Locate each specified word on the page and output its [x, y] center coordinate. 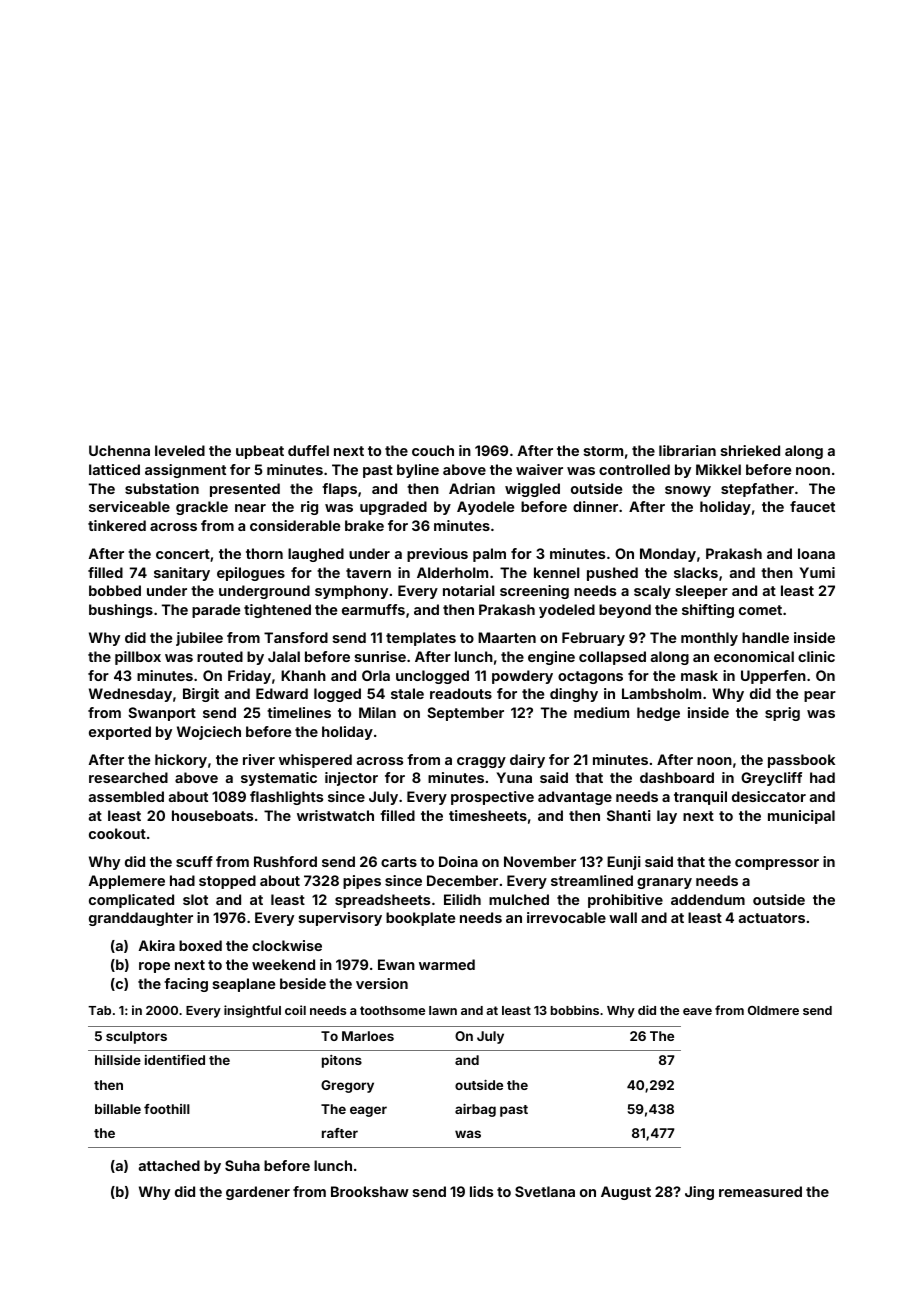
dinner [595, 506]
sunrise [380, 656]
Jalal [284, 656]
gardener [258, 1193]
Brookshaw [370, 1191]
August [626, 1193]
